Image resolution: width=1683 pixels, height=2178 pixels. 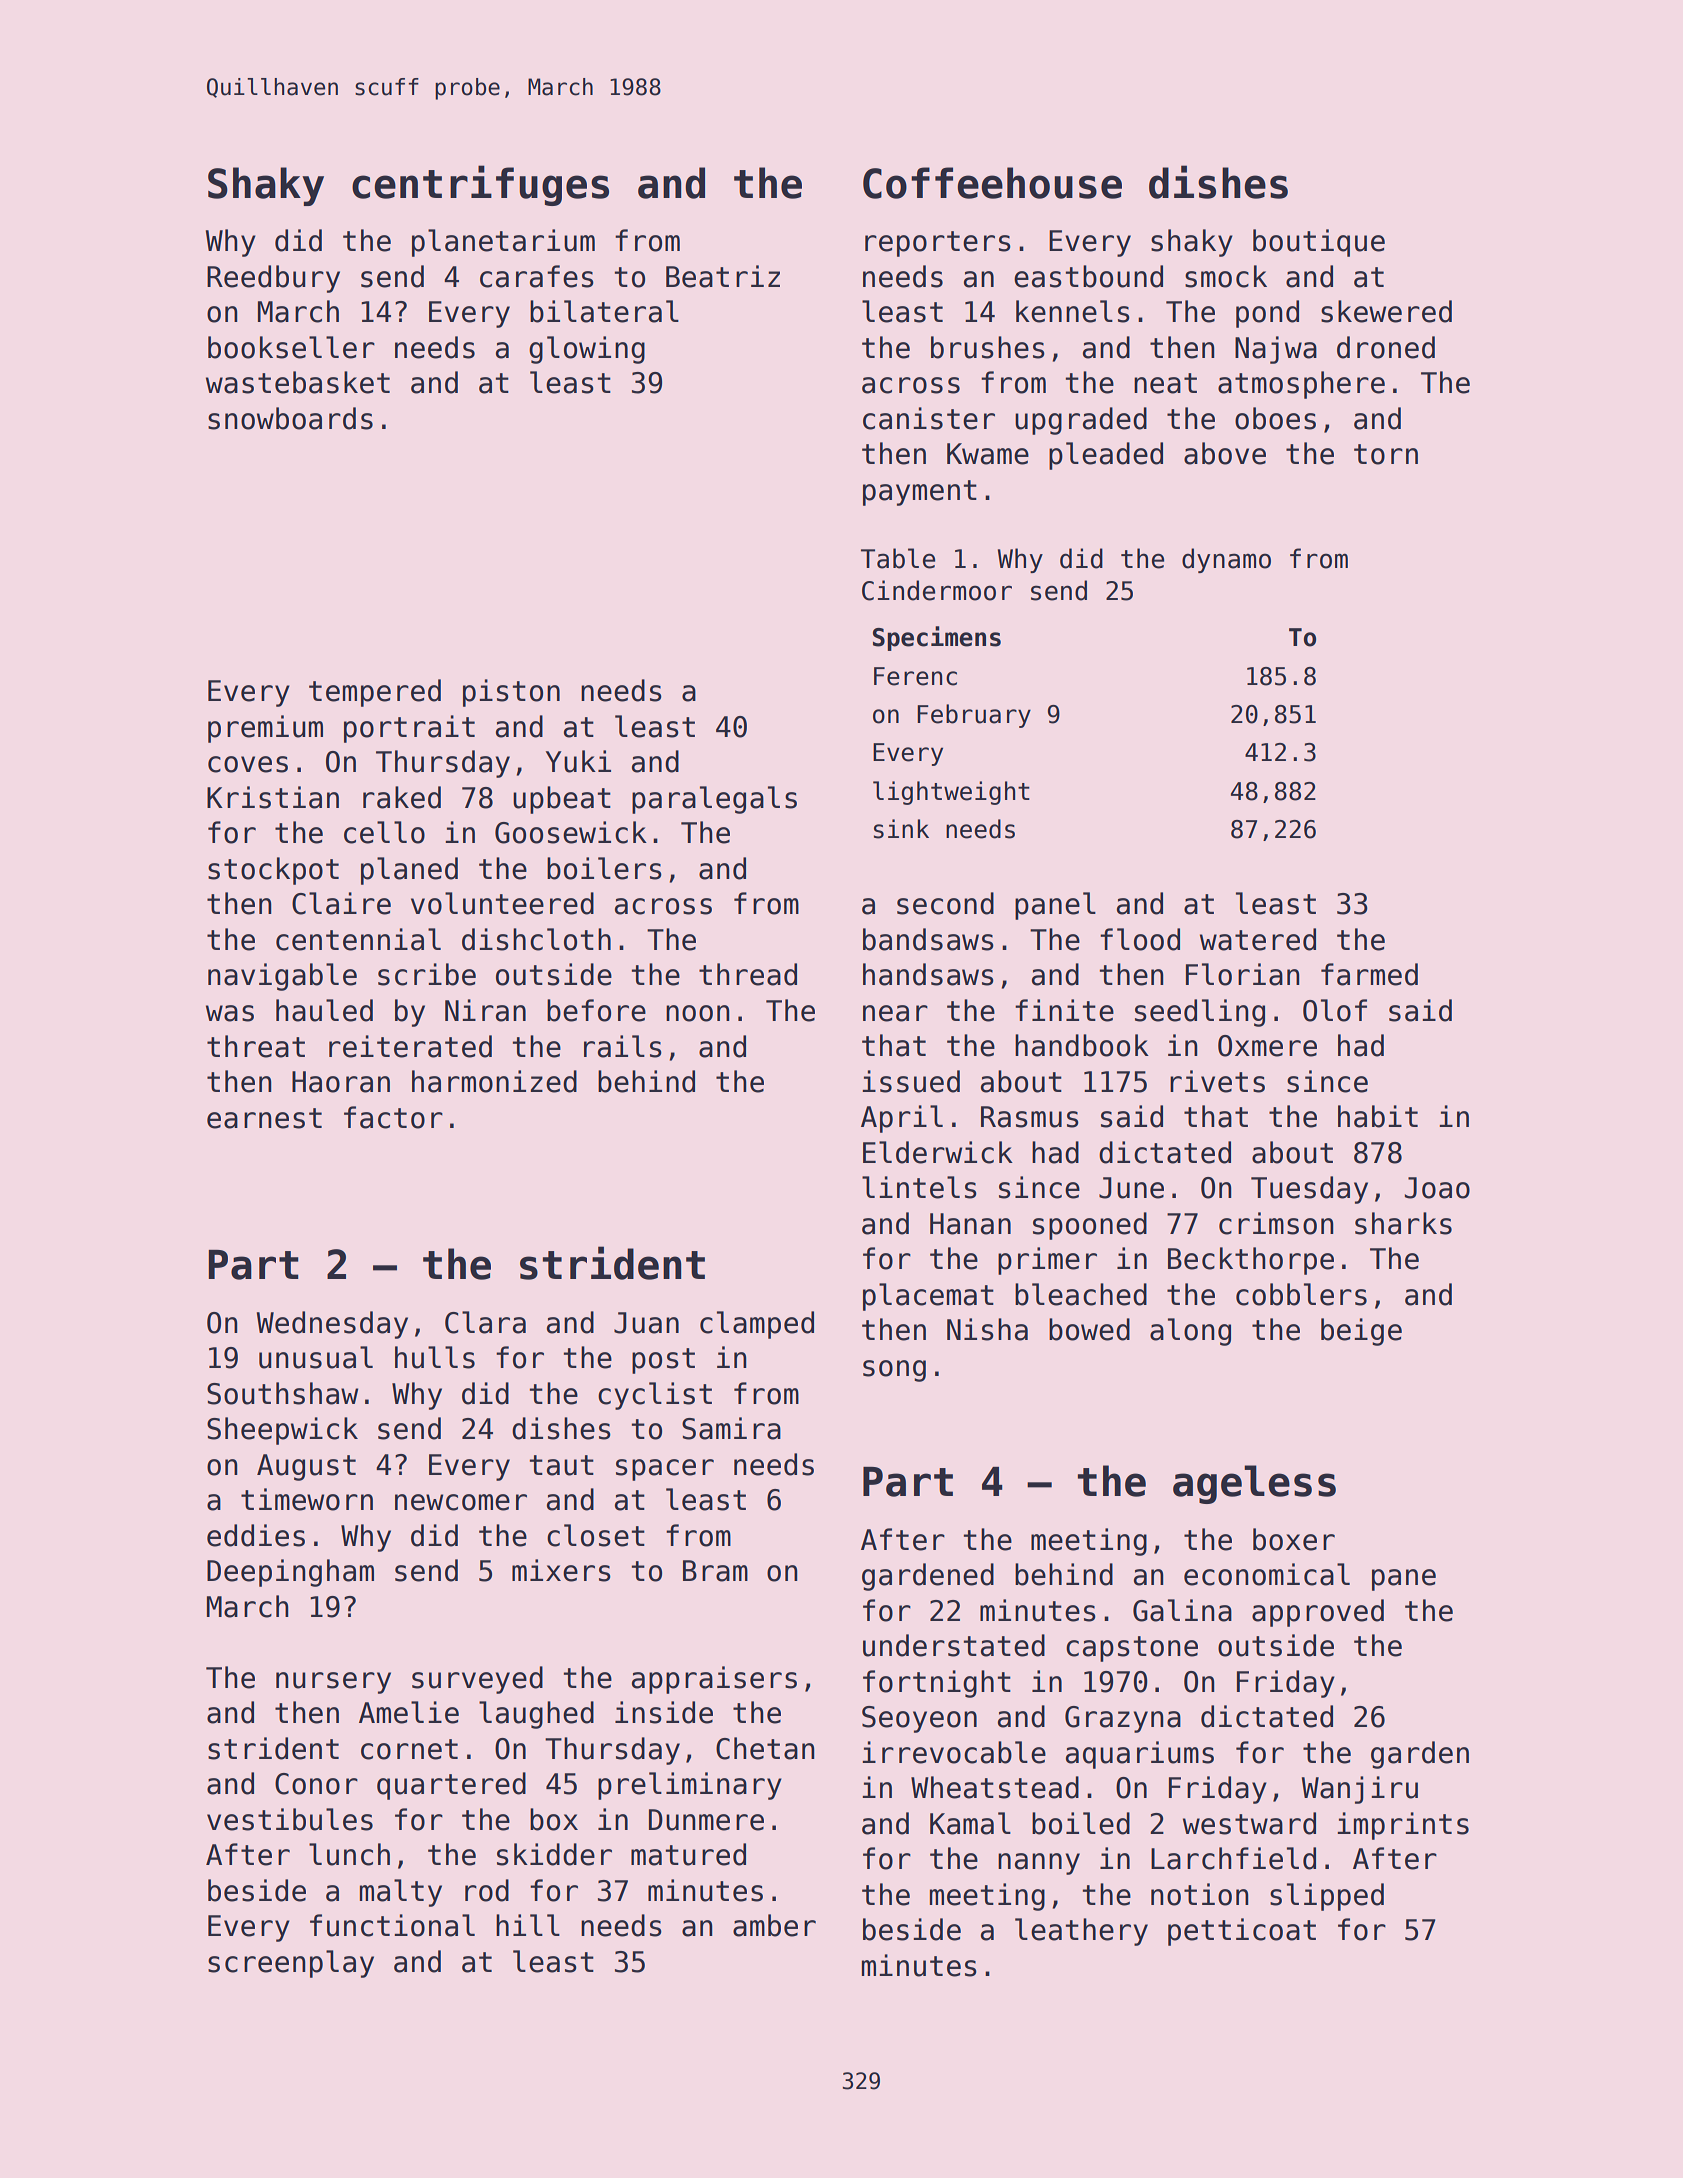 What do you see at coordinates (1319, 243) in the screenshot?
I see `boutique` at bounding box center [1319, 243].
